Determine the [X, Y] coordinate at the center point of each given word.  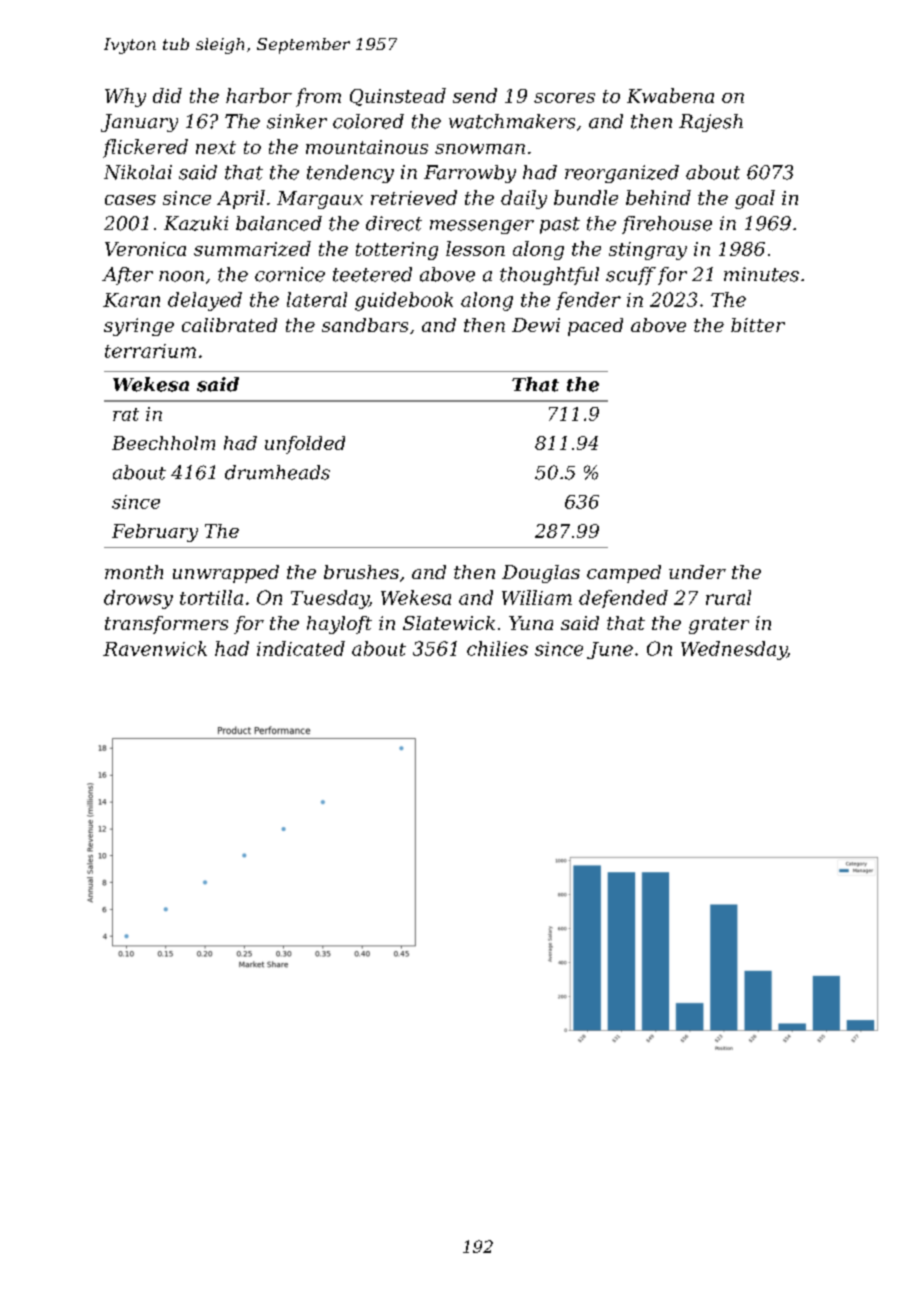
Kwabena [670, 95]
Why [125, 97]
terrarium [150, 351]
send [475, 95]
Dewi [536, 325]
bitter [758, 325]
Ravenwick [155, 648]
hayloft [339, 625]
